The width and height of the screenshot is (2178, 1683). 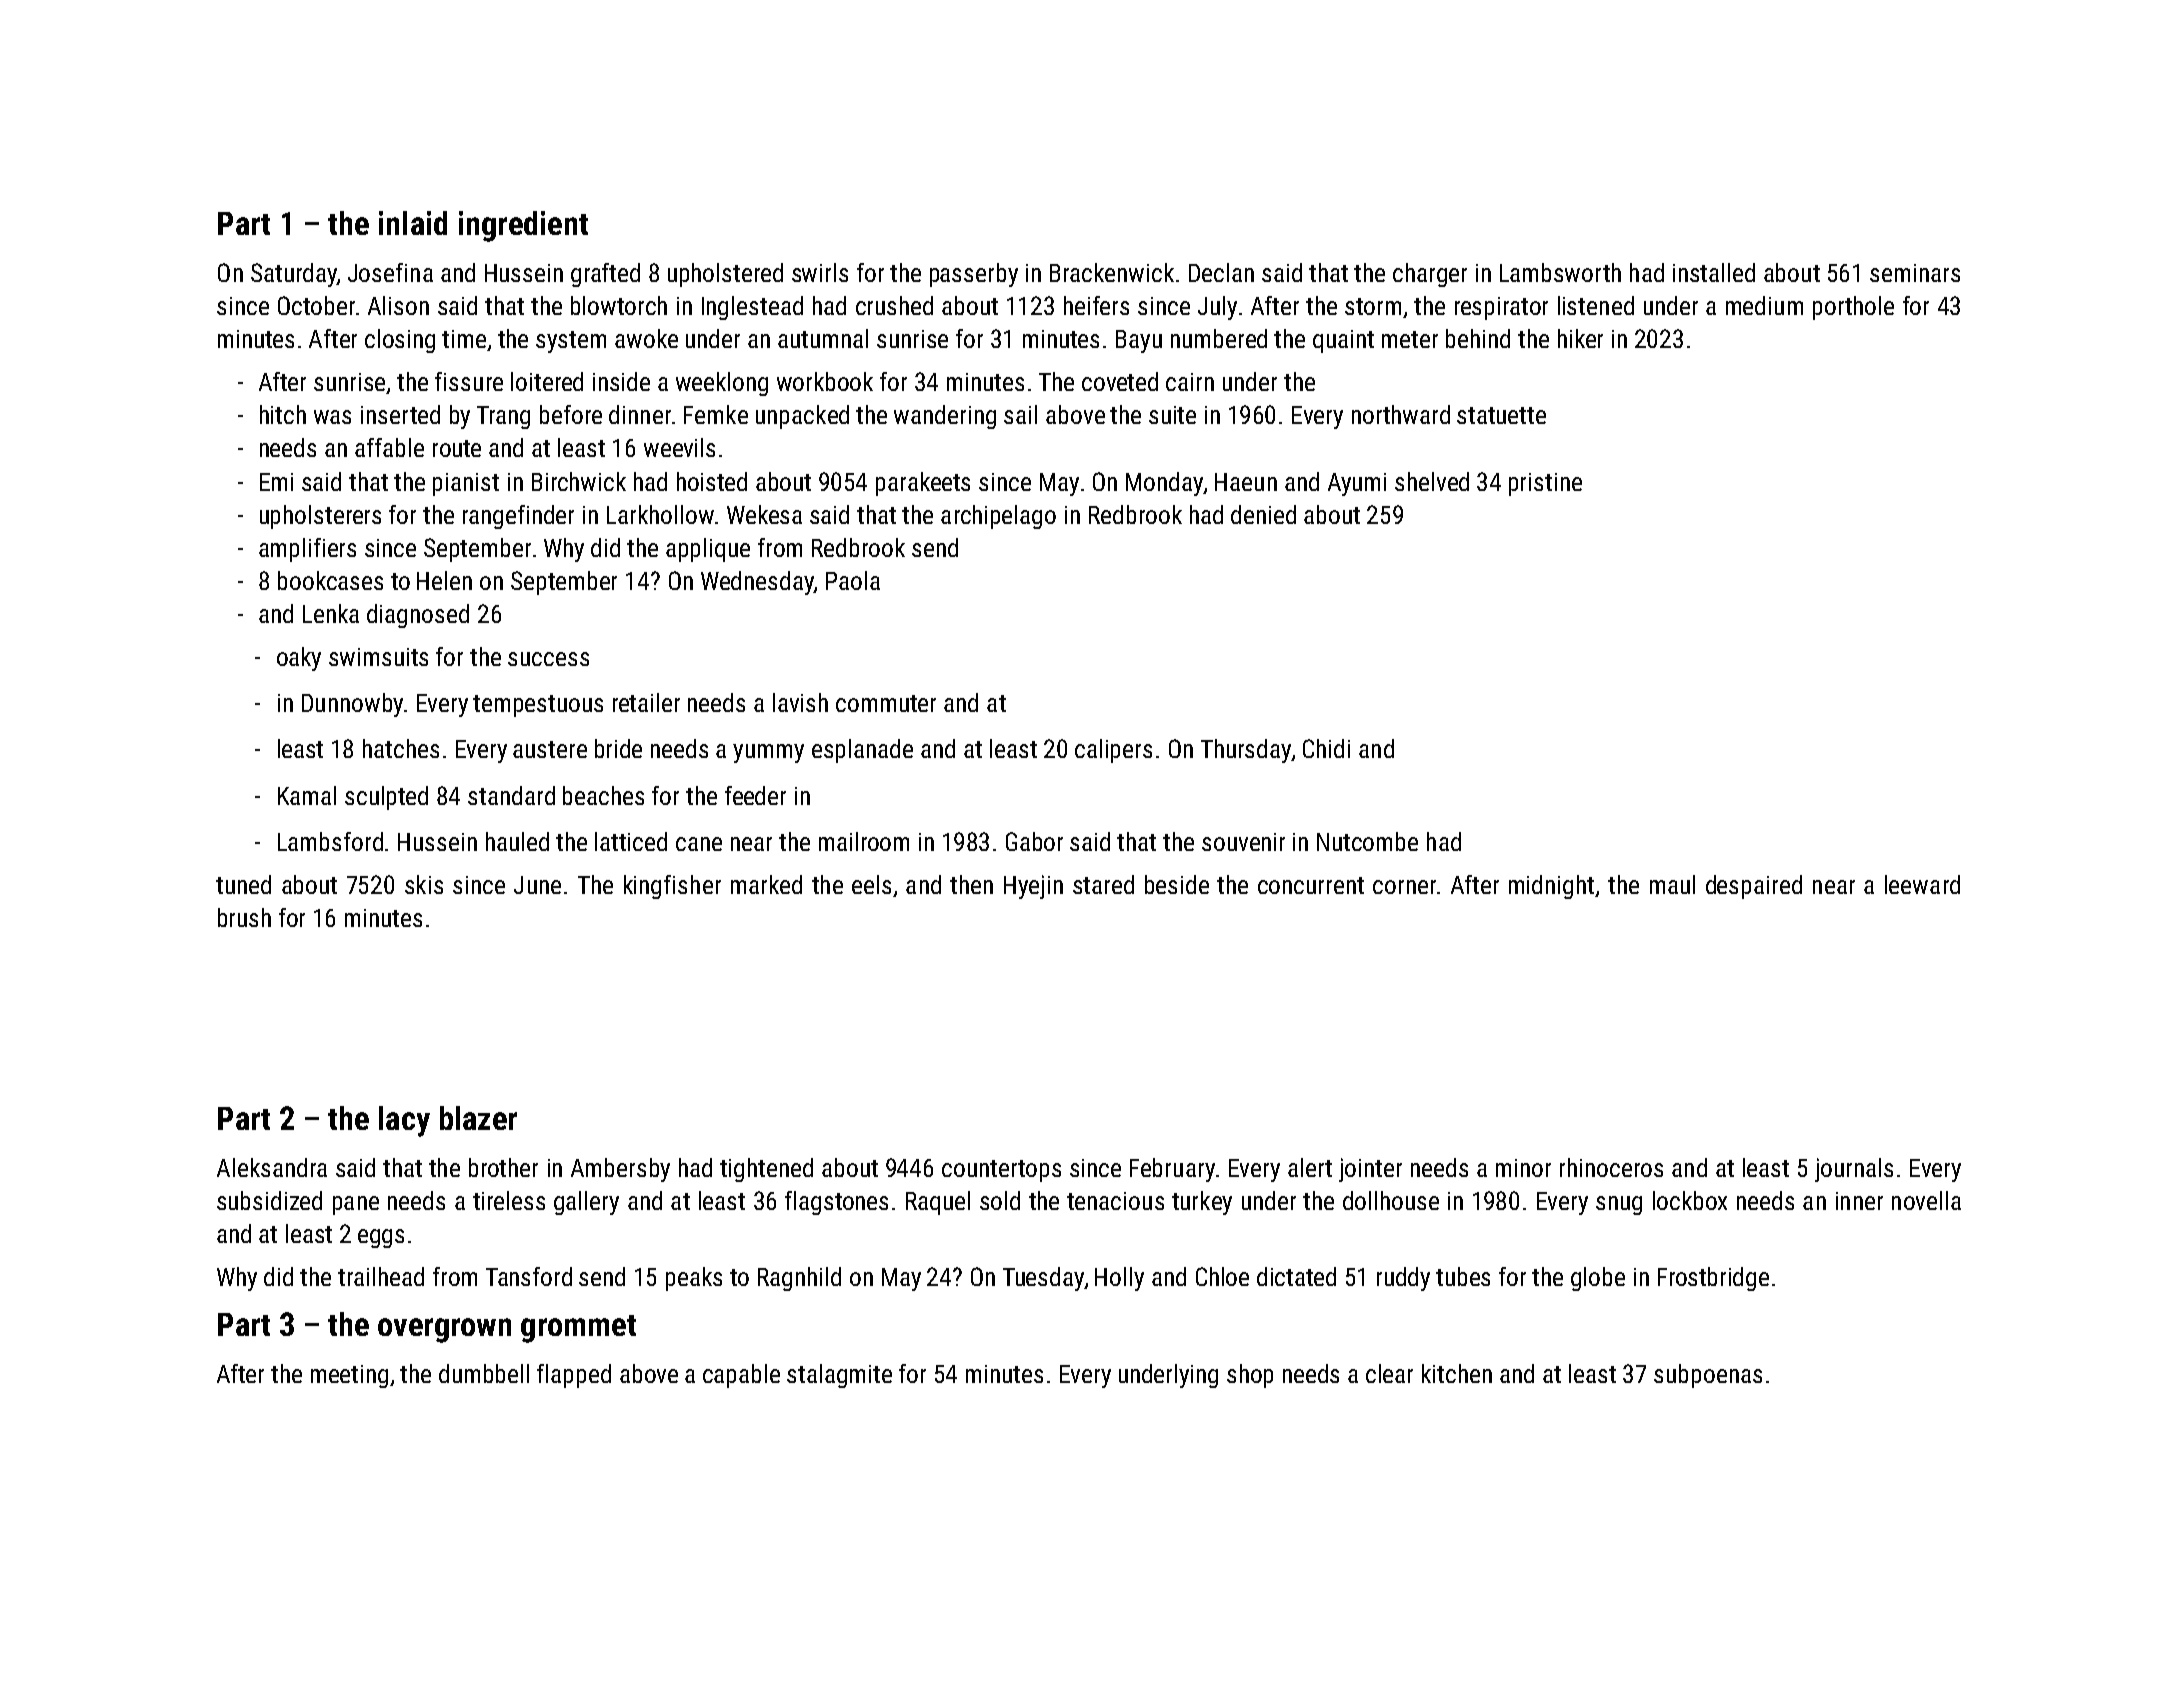 I want to click on subsidized, so click(x=269, y=1200).
